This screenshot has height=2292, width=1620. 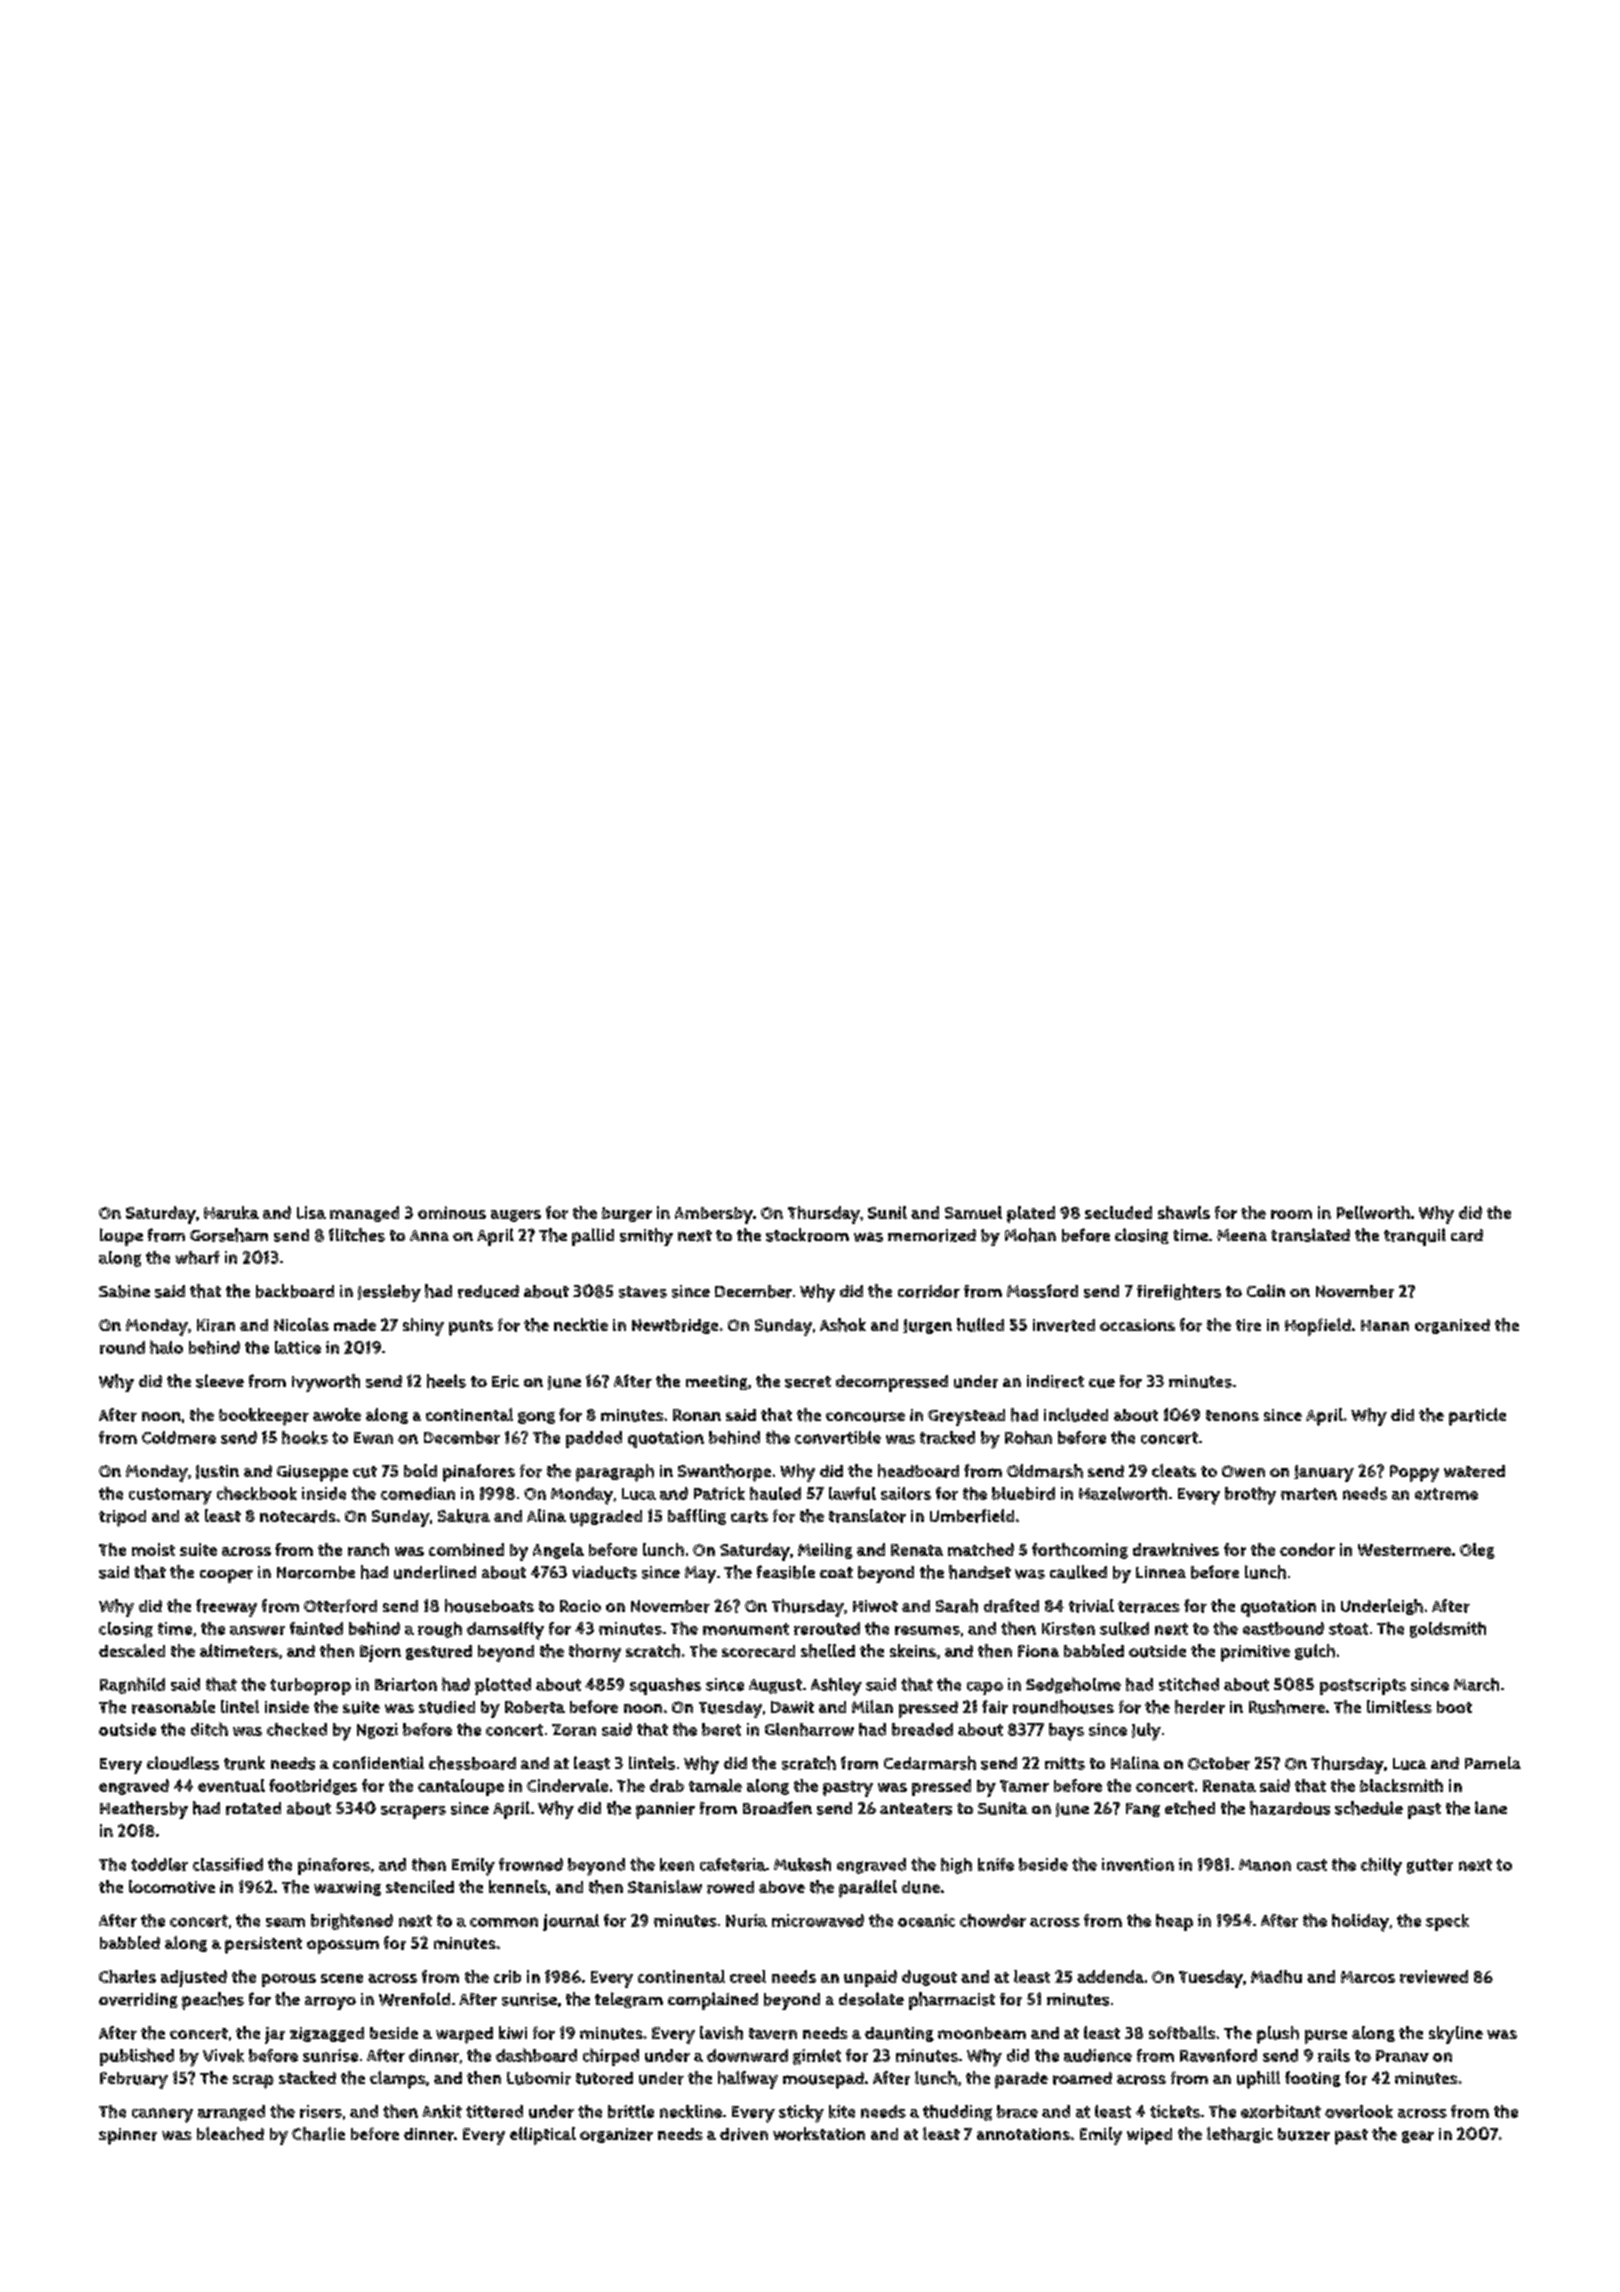 I want to click on spinner, so click(x=128, y=2136).
